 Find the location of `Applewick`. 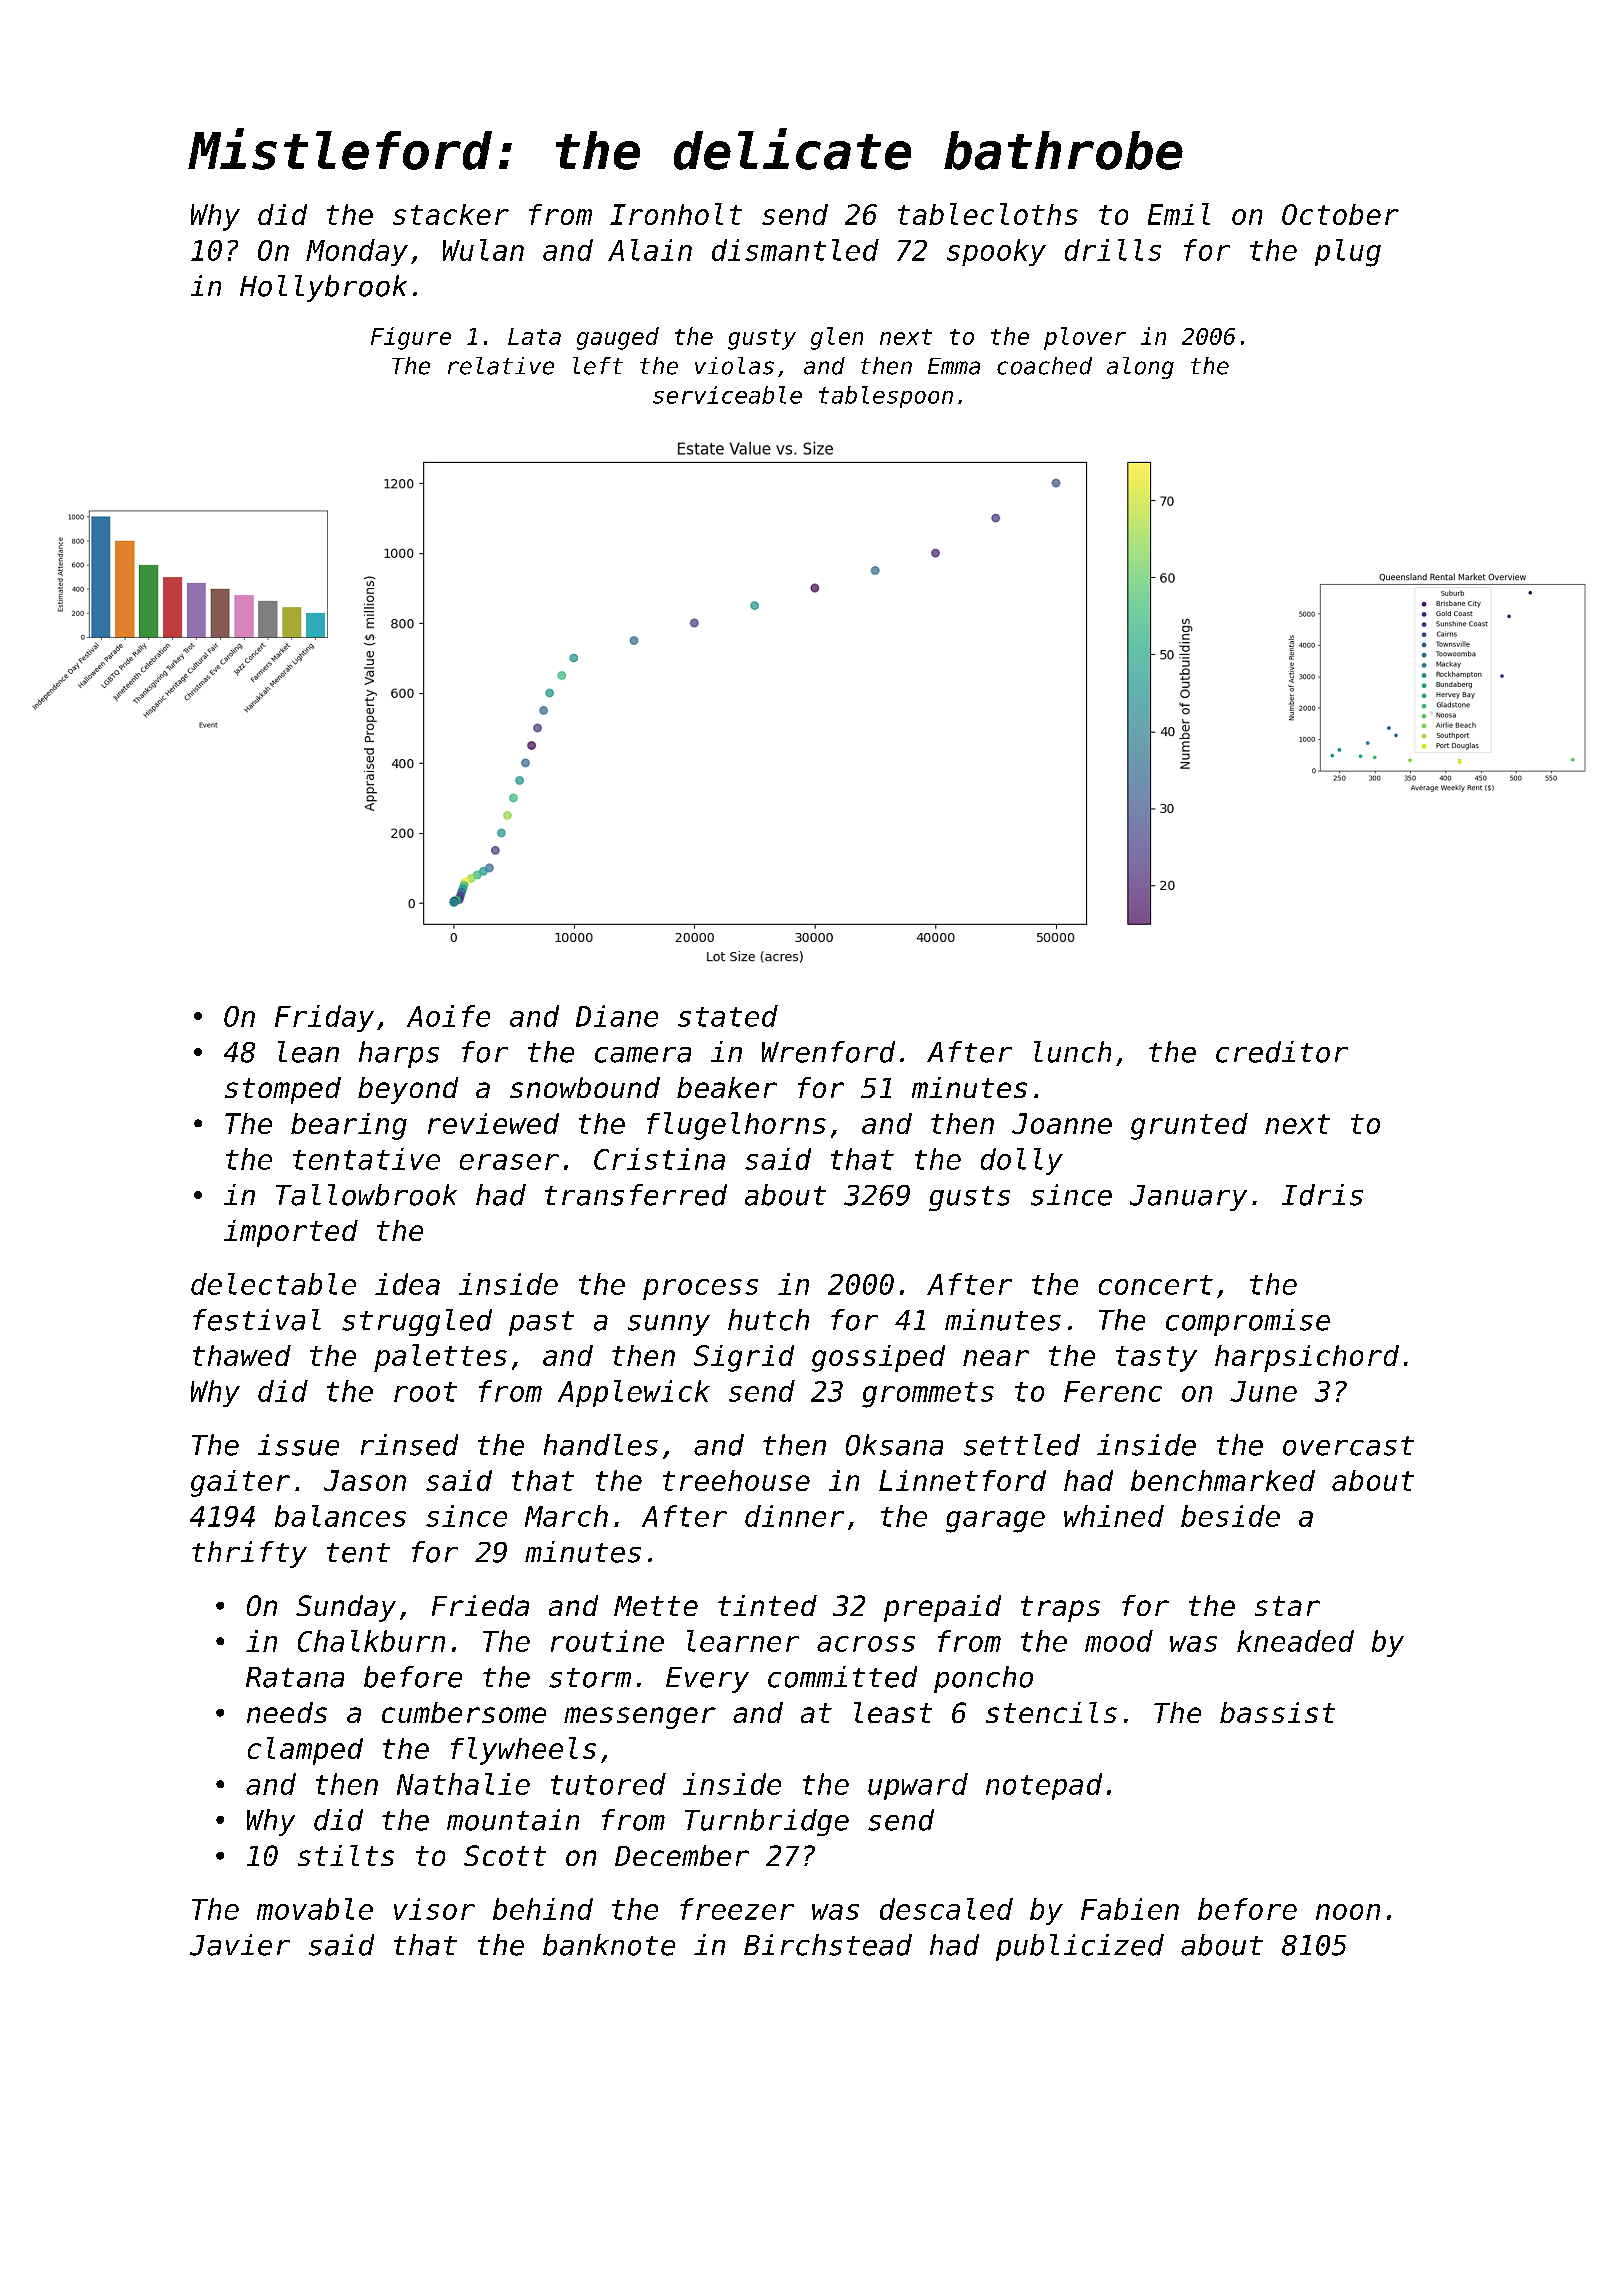

Applewick is located at coordinates (634, 1393).
